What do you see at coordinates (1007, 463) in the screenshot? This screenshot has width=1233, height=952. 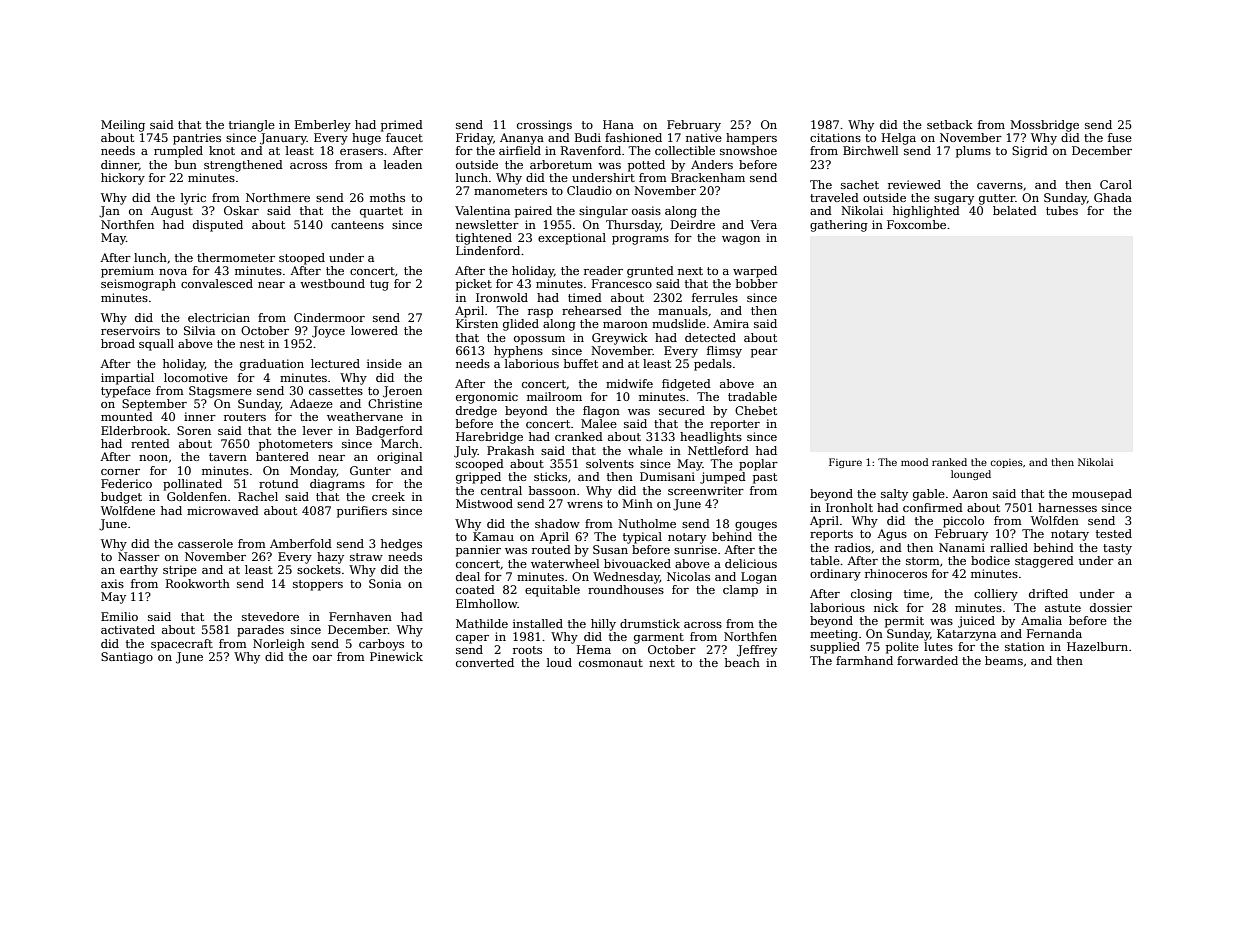 I see `copies` at bounding box center [1007, 463].
